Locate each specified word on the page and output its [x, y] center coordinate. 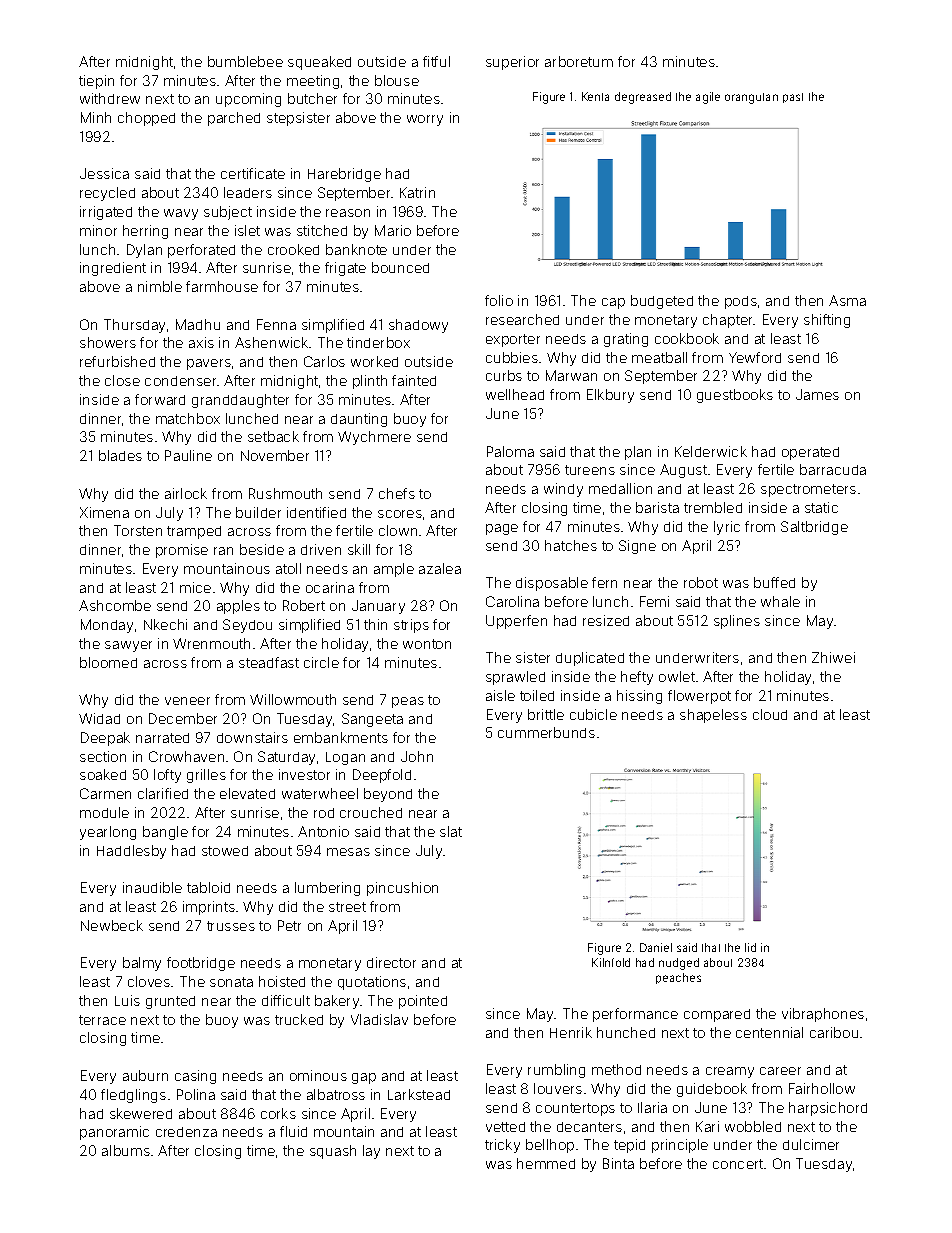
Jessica [104, 173]
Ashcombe [115, 605]
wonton [427, 644]
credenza [186, 1132]
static [821, 507]
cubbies [512, 357]
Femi [654, 601]
